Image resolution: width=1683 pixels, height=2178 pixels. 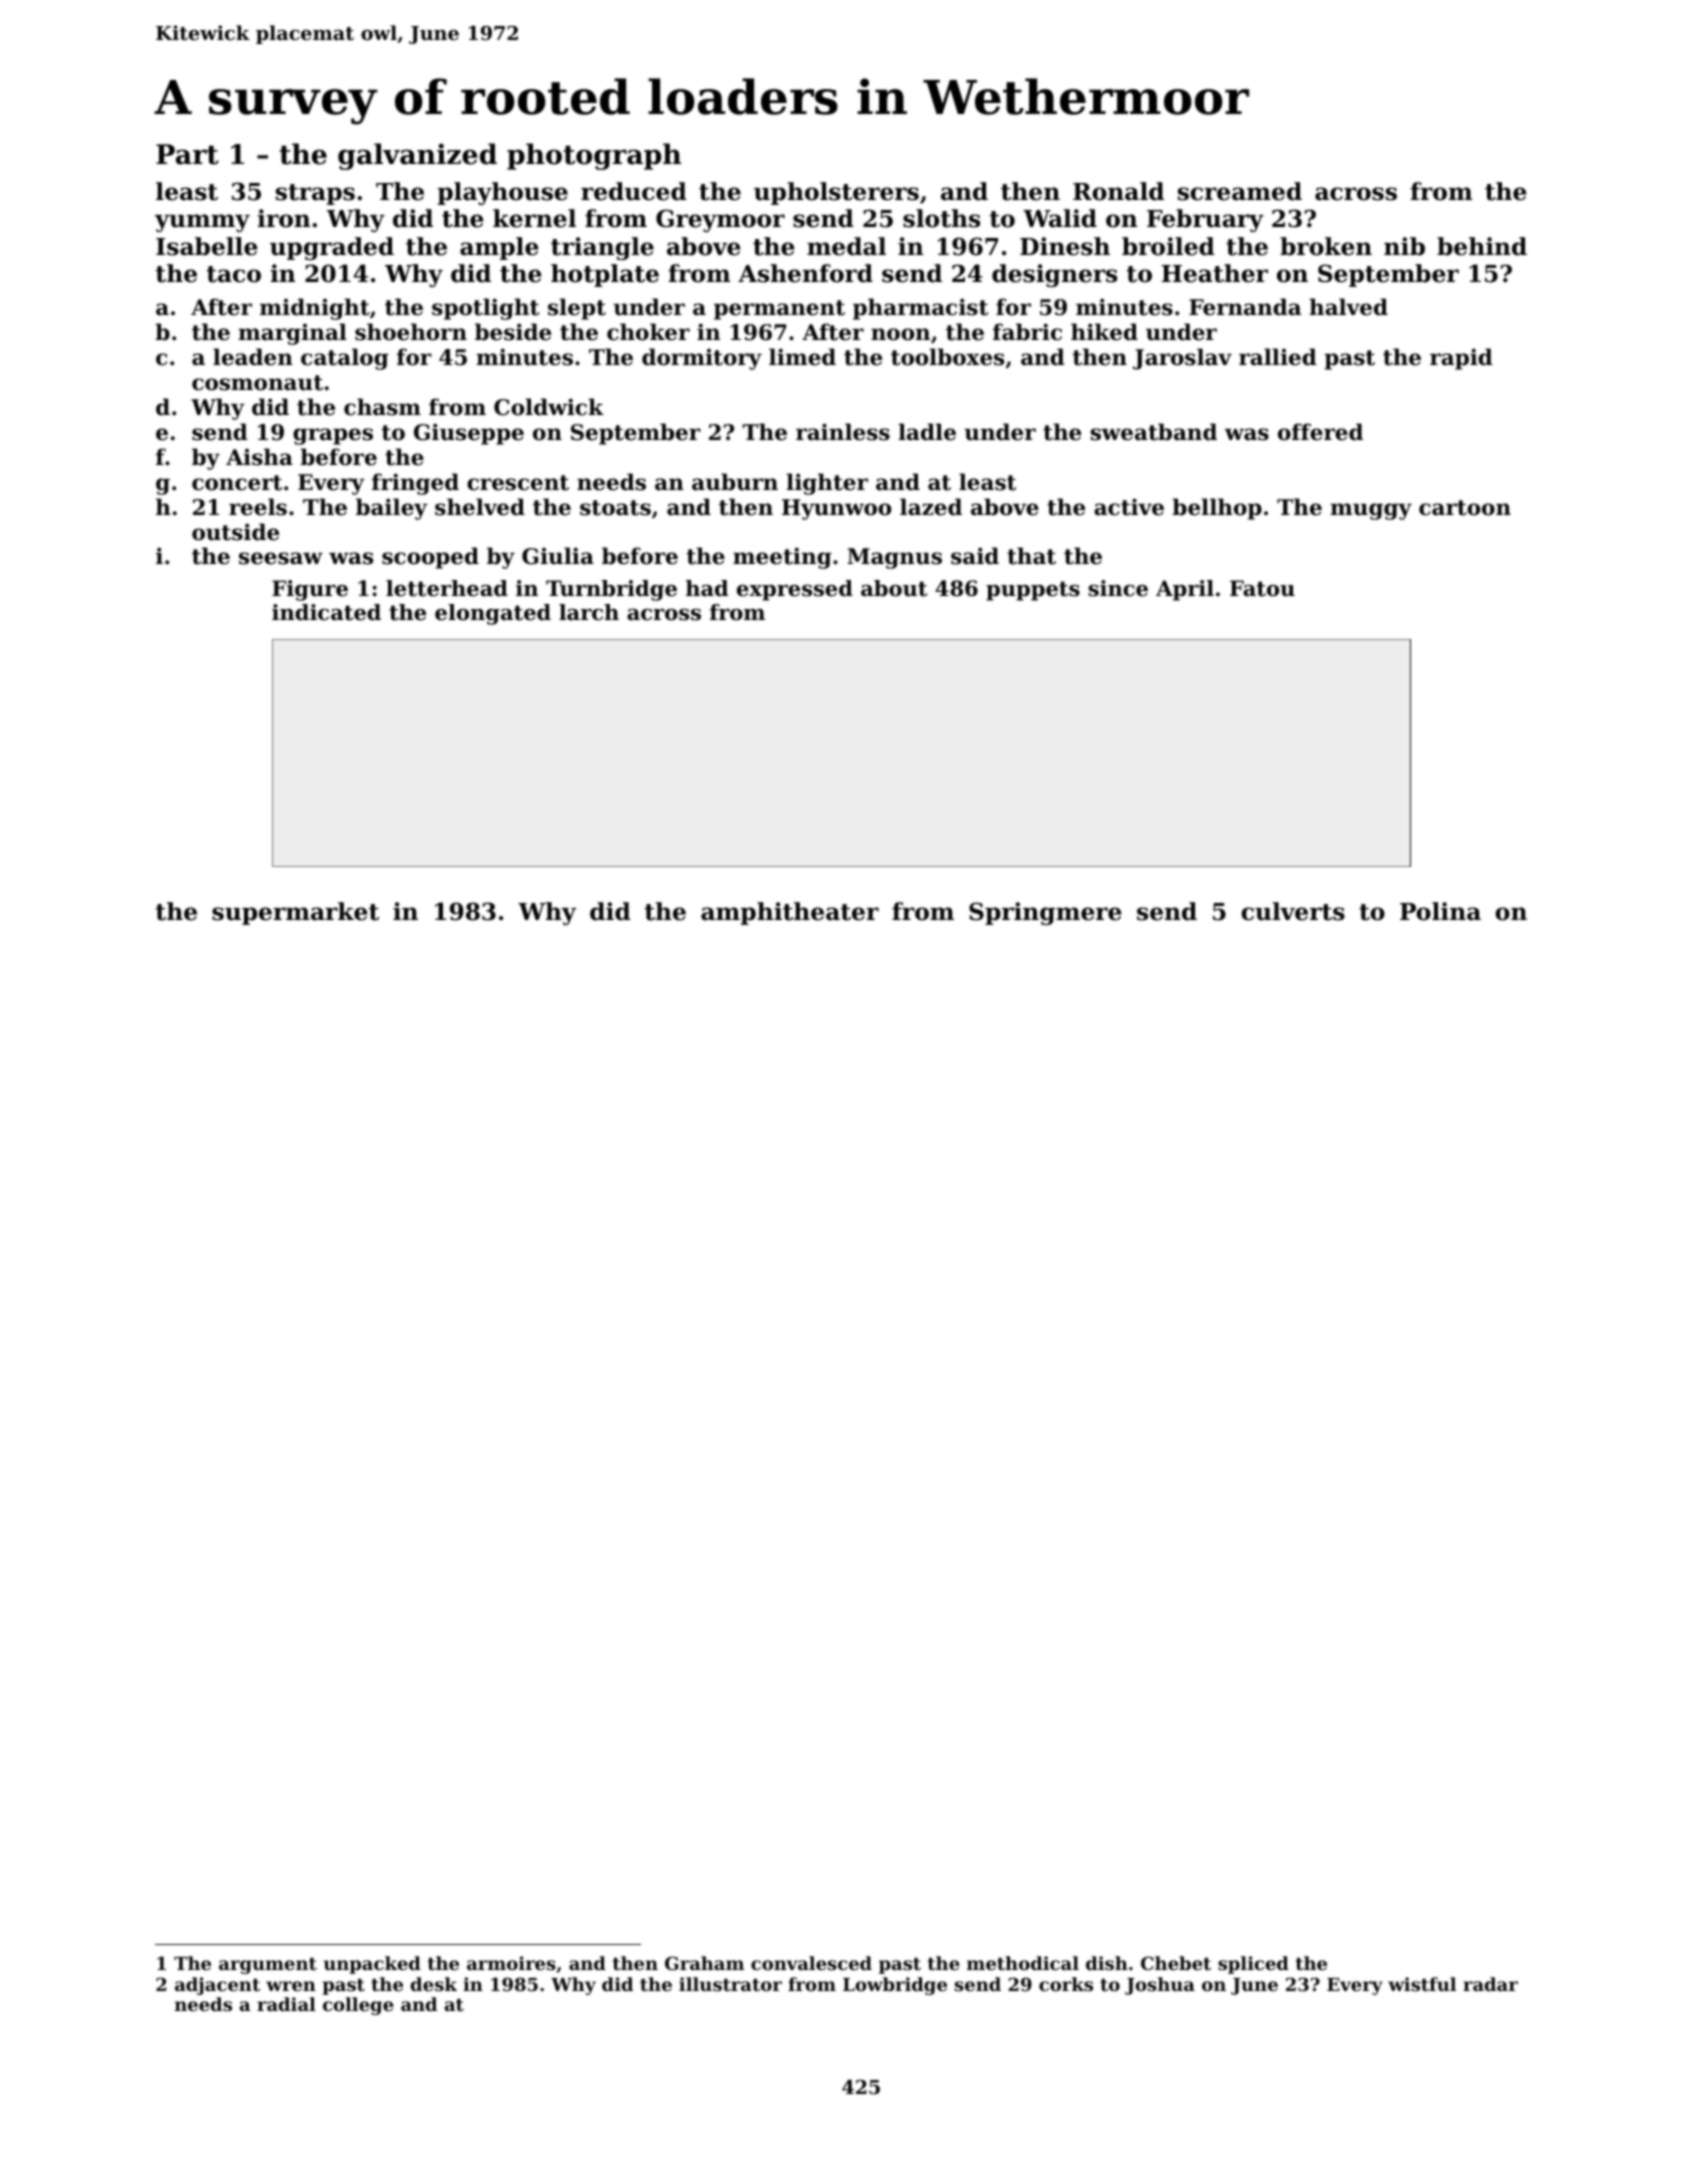 What do you see at coordinates (295, 913) in the image?
I see `supermarket` at bounding box center [295, 913].
